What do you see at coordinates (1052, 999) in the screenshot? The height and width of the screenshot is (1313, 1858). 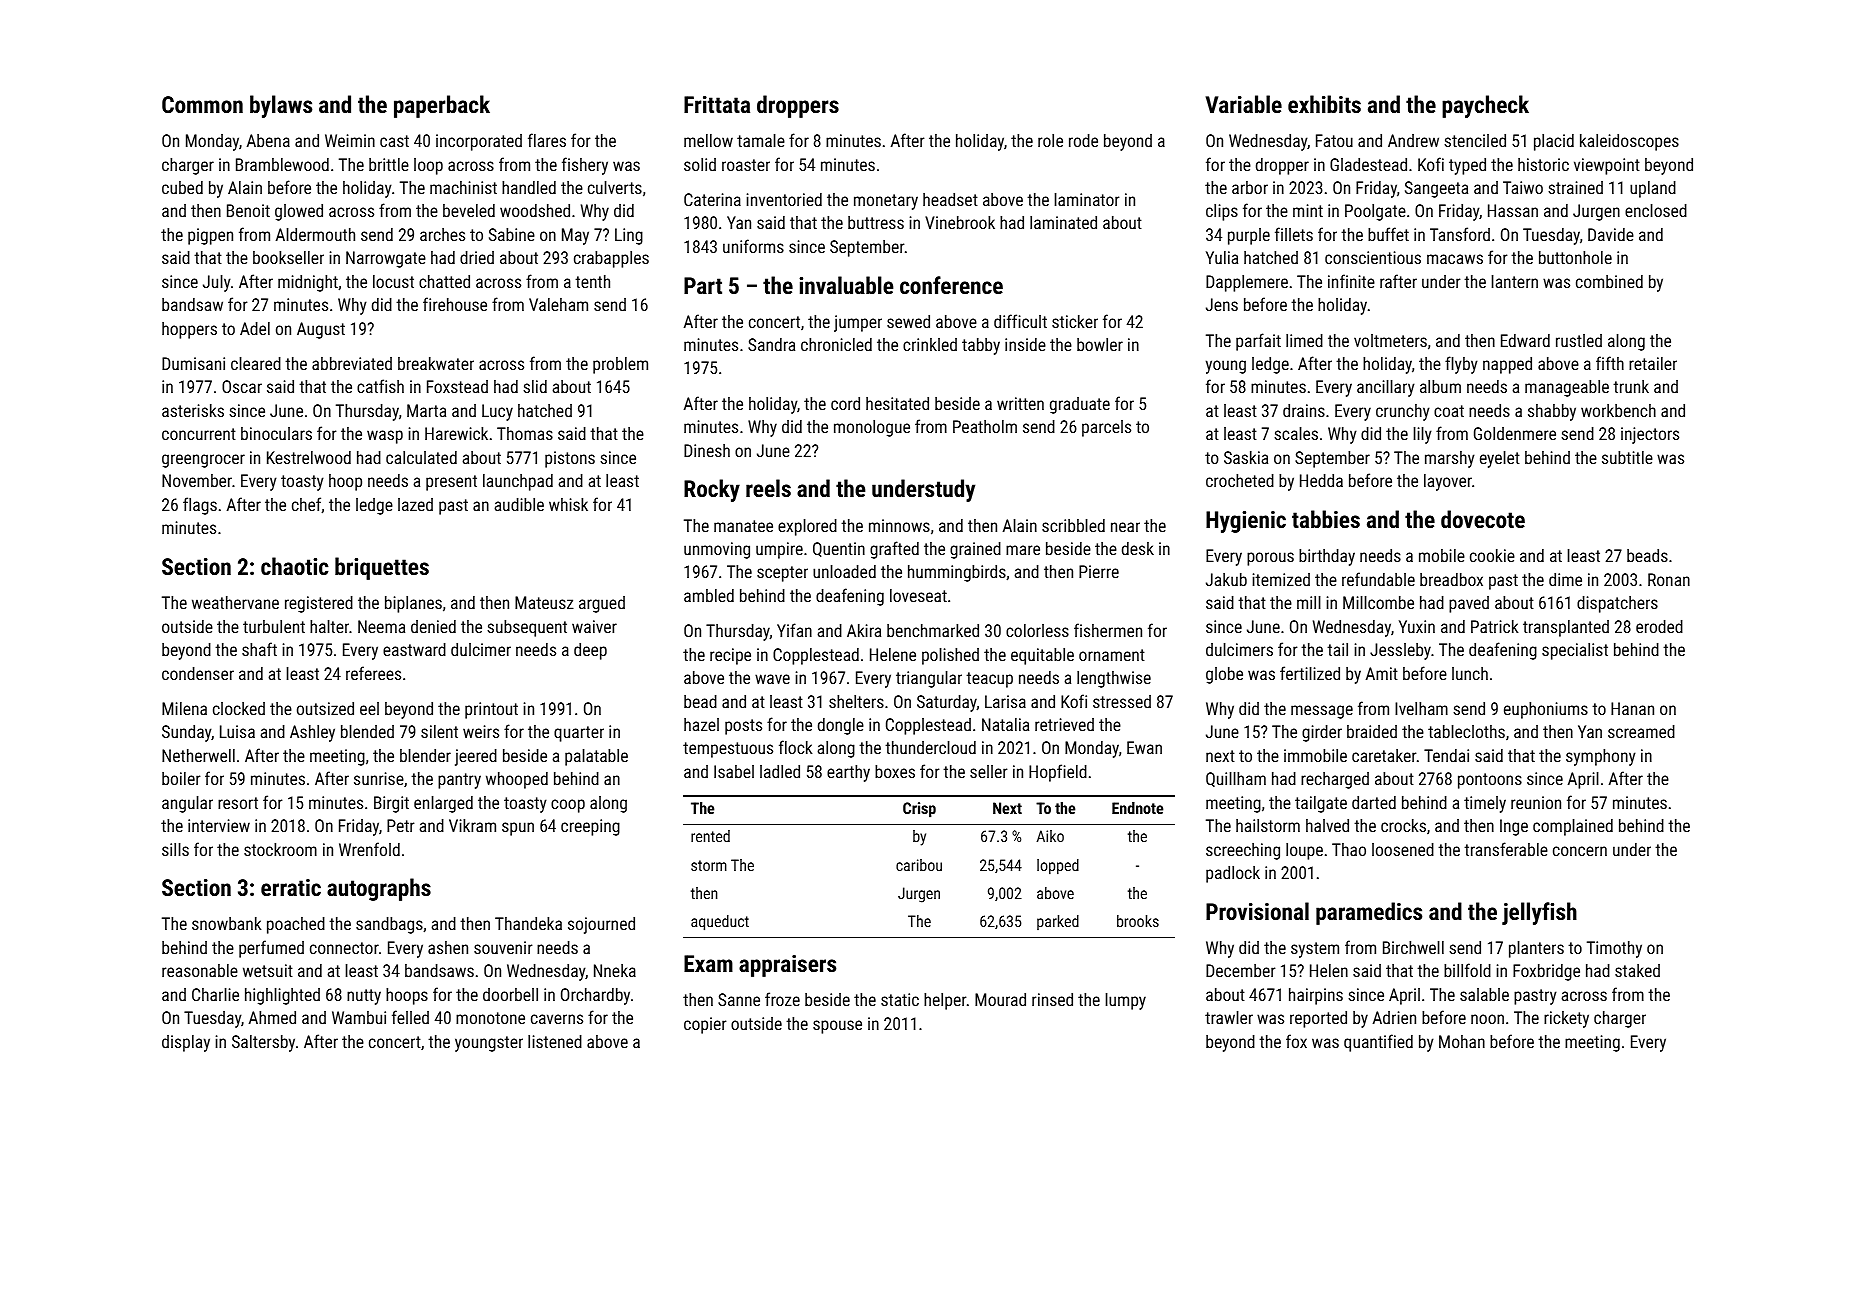 I see `rinsed` at bounding box center [1052, 999].
